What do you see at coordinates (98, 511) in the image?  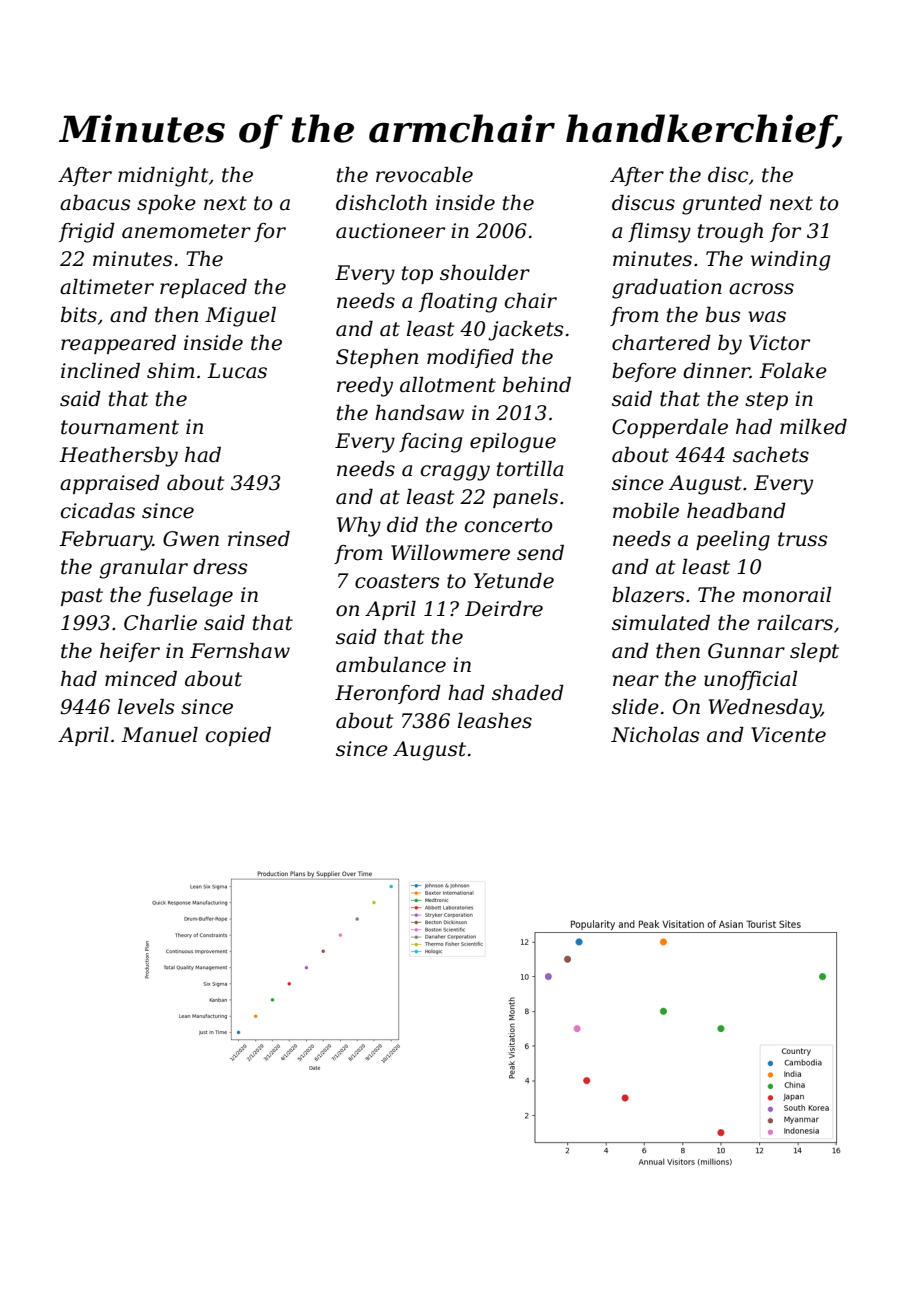 I see `cicadas` at bounding box center [98, 511].
